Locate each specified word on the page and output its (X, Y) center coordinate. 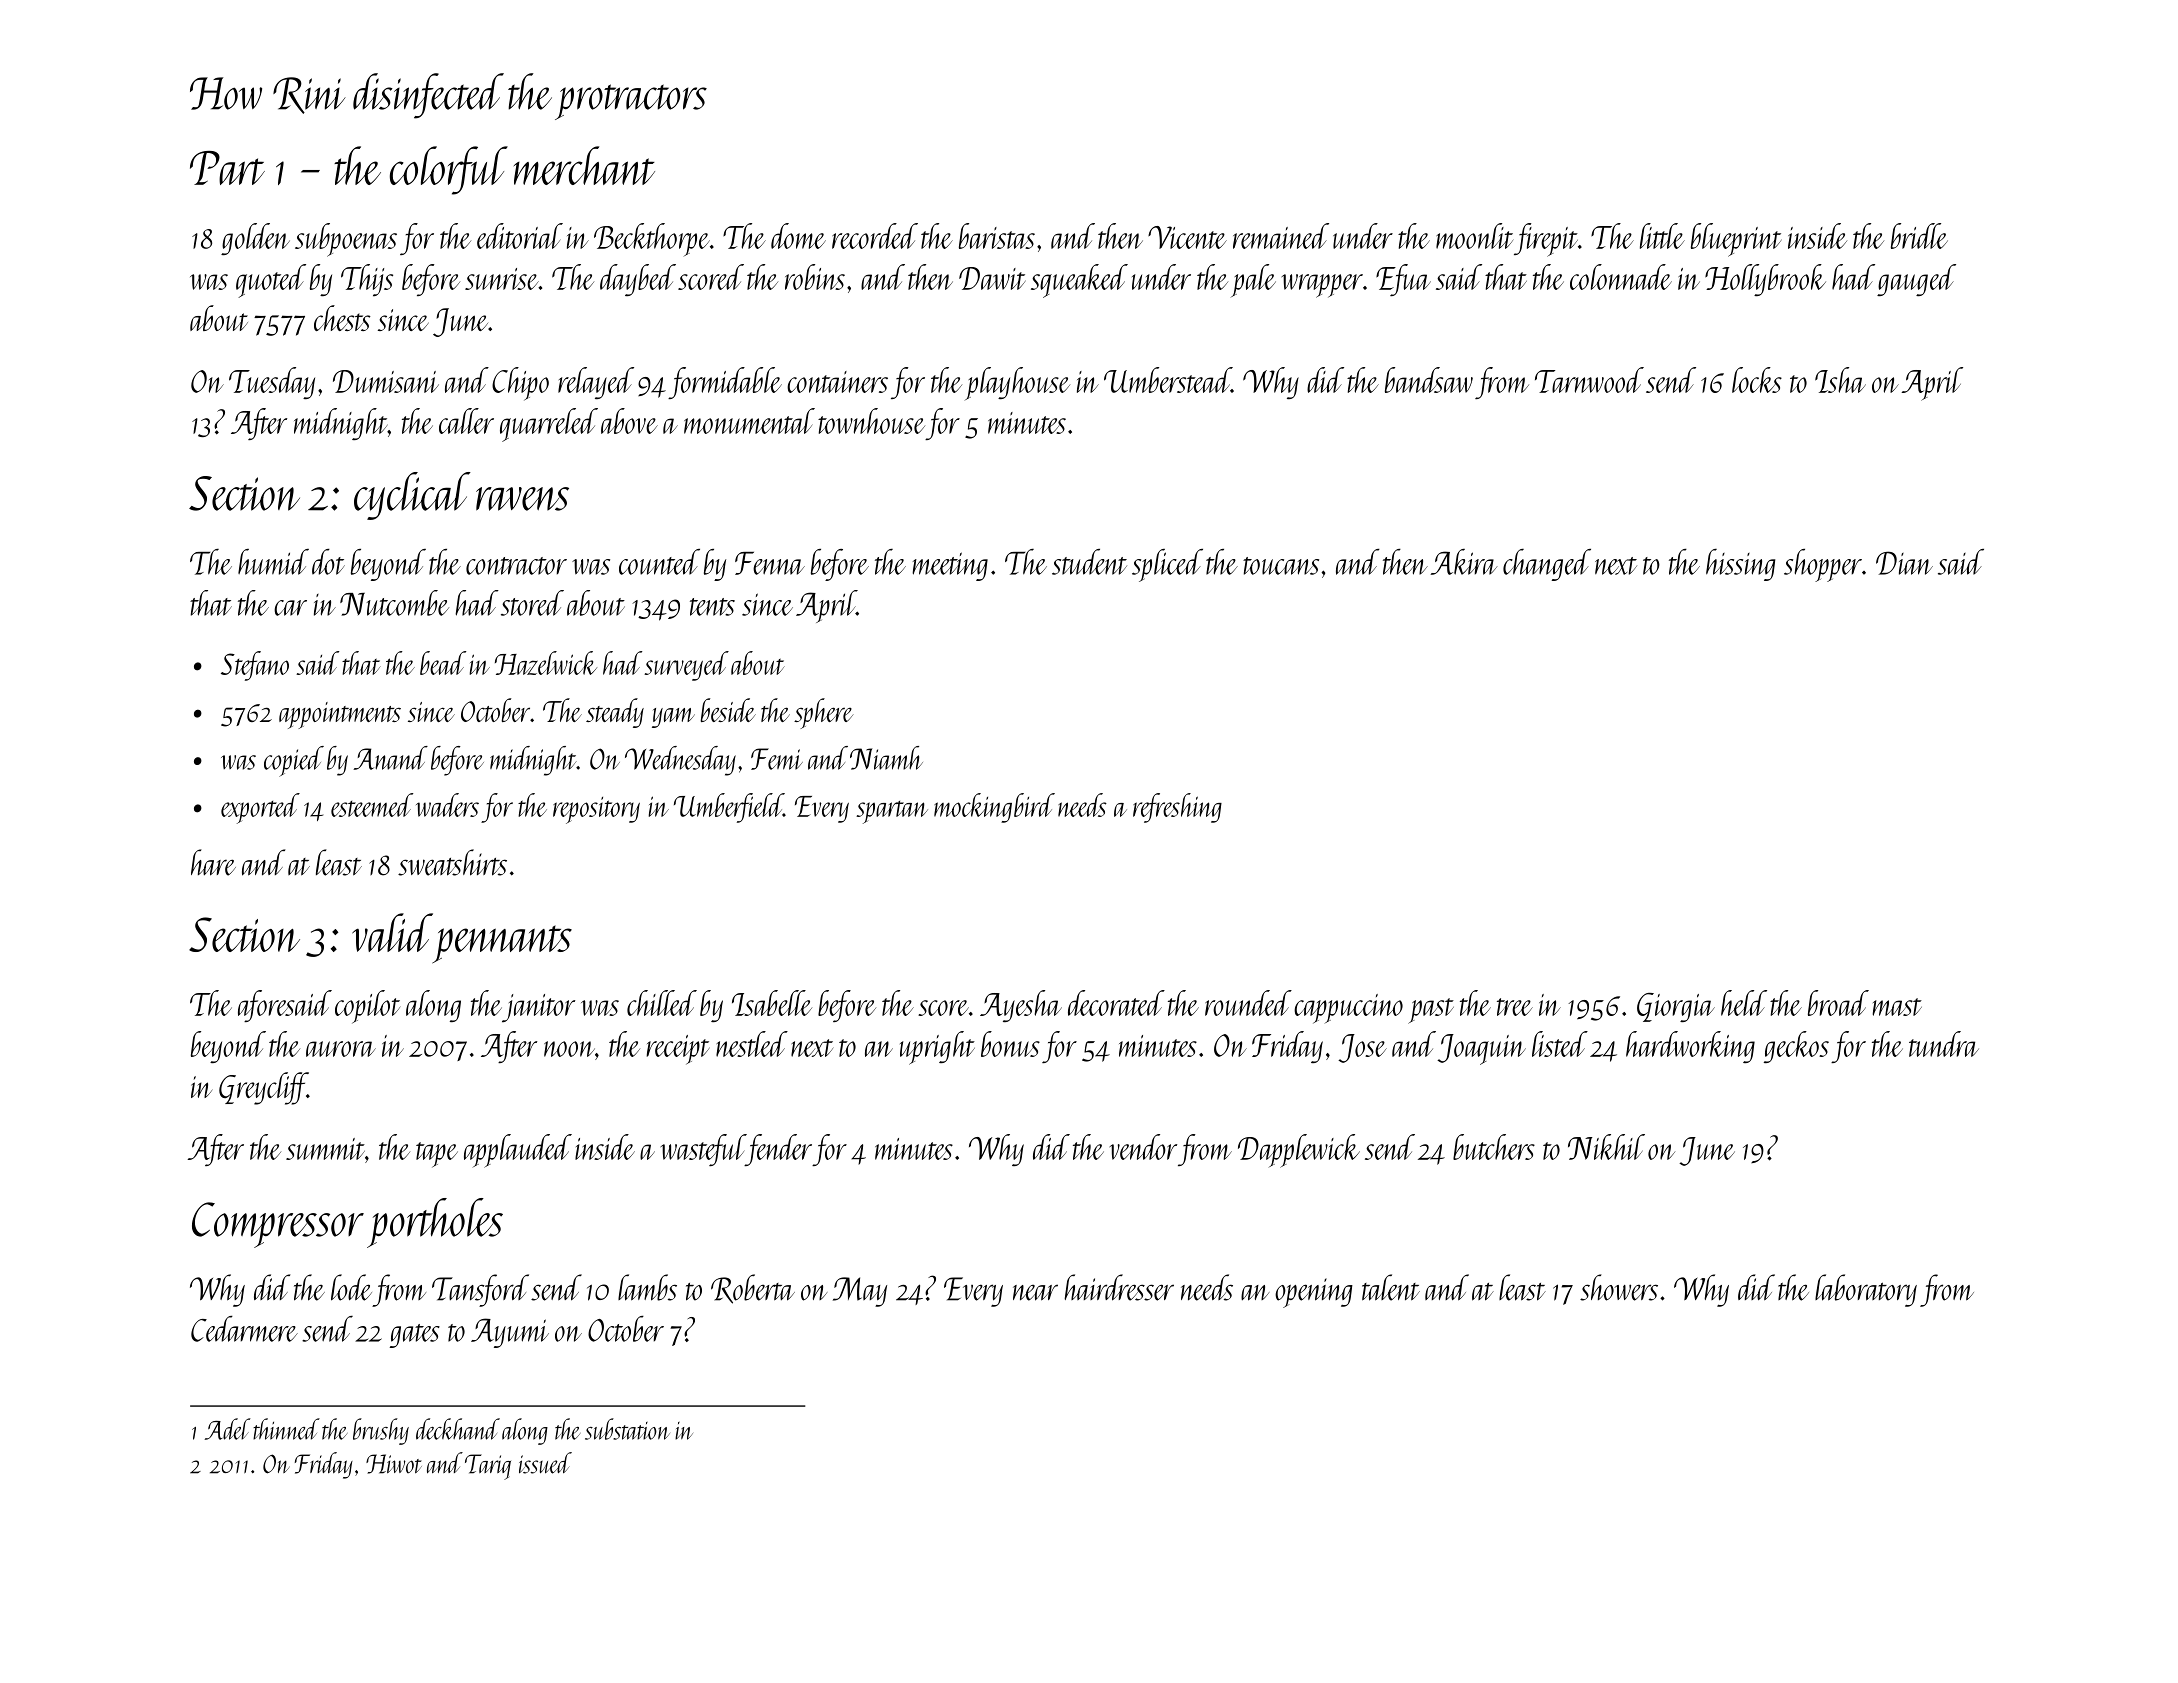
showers (1619, 1287)
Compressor (278, 1225)
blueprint (1736, 240)
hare (213, 862)
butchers (1494, 1147)
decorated (1116, 1003)
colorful (449, 170)
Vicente (1187, 237)
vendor (1143, 1147)
